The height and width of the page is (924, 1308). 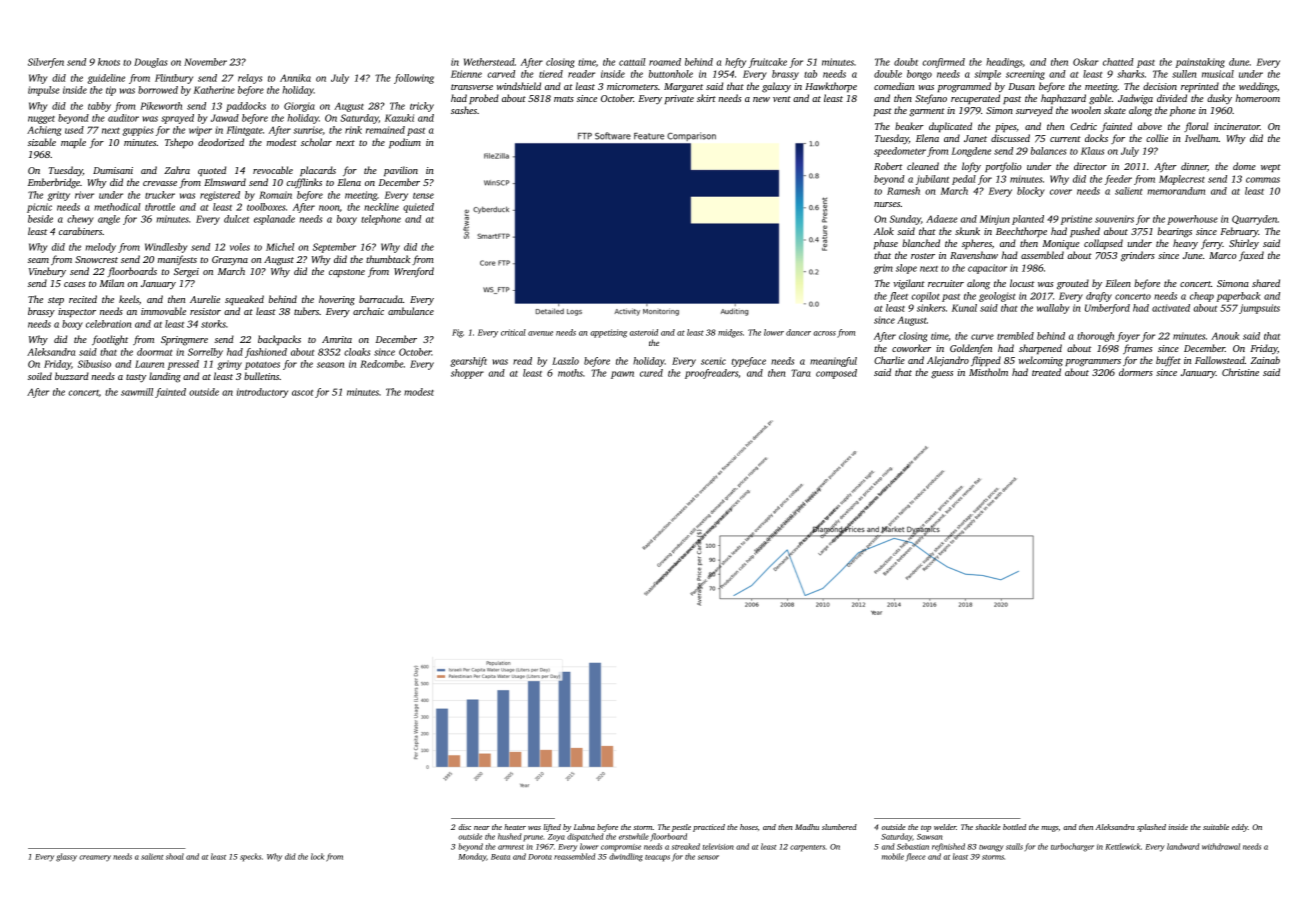 What do you see at coordinates (137, 392) in the page?
I see `sawmill` at bounding box center [137, 392].
